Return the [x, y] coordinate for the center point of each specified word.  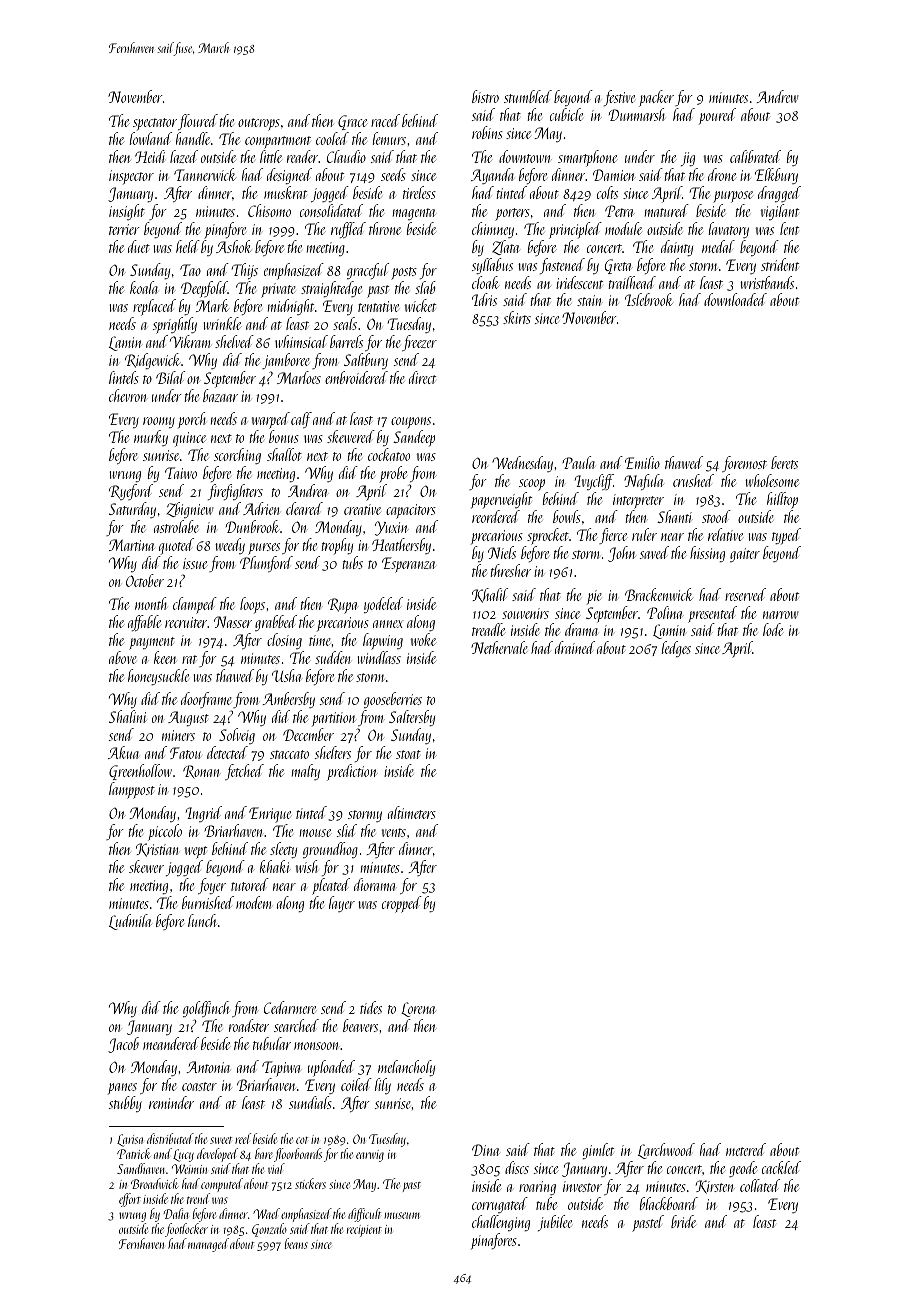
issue [195, 563]
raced [385, 120]
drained [575, 647]
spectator [155, 124]
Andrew [777, 96]
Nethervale [499, 647]
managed [208, 1245]
